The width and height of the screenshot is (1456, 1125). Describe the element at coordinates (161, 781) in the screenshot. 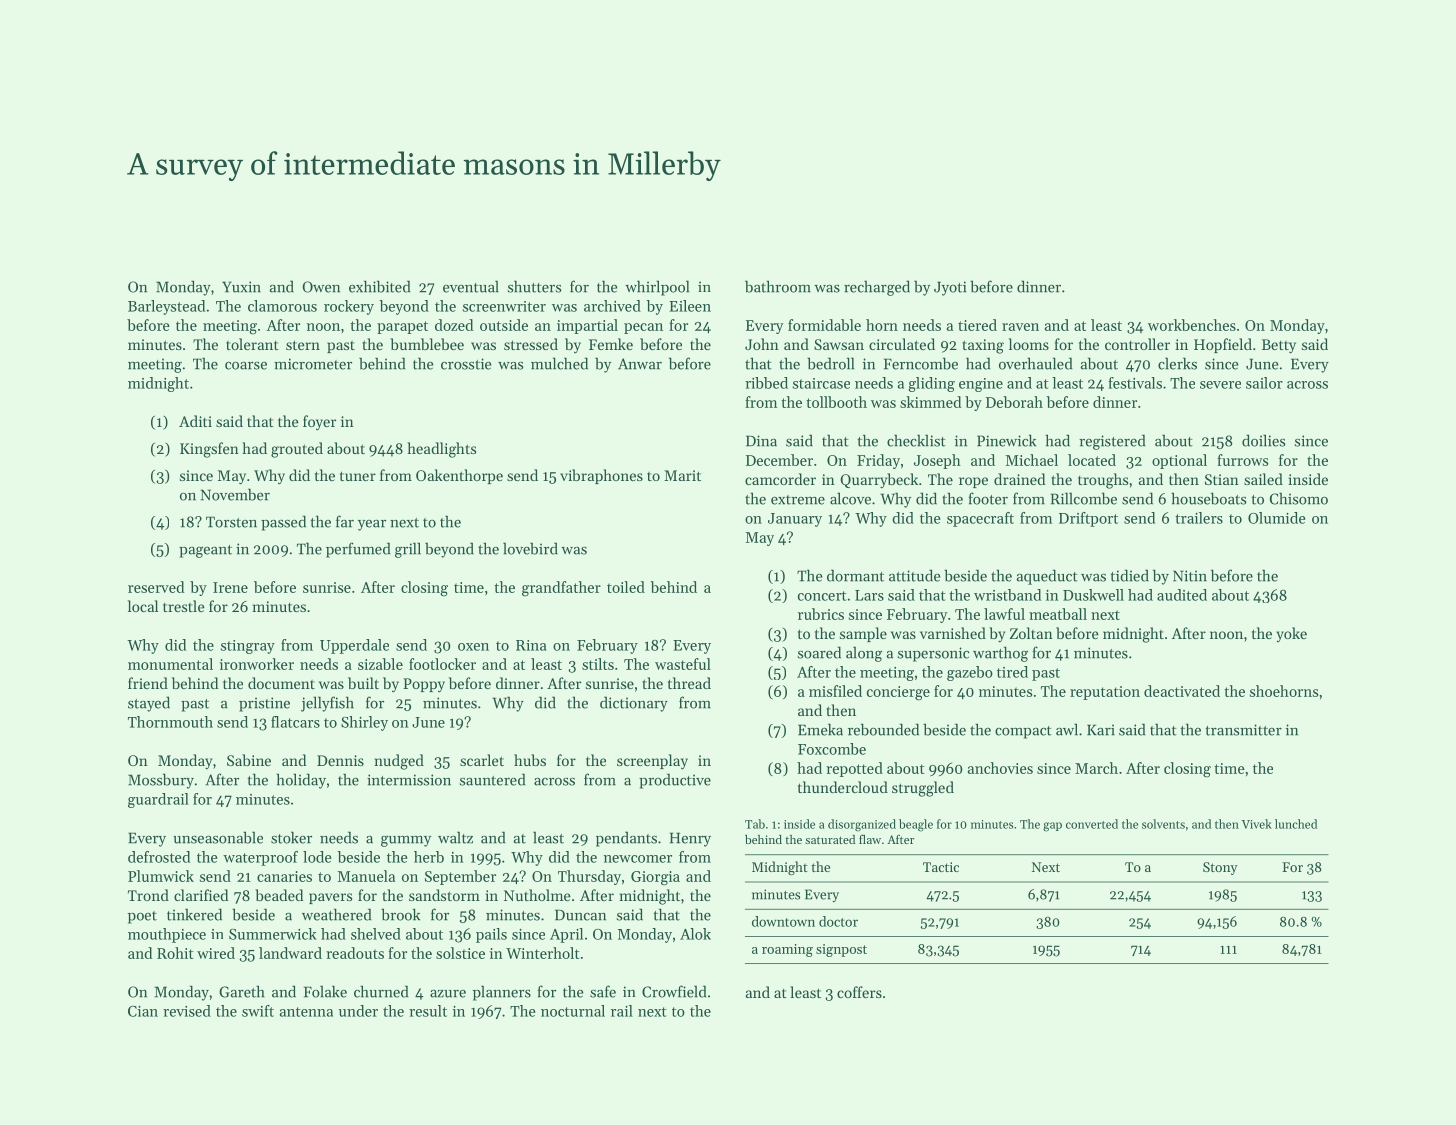

I see `Mossbury` at that location.
